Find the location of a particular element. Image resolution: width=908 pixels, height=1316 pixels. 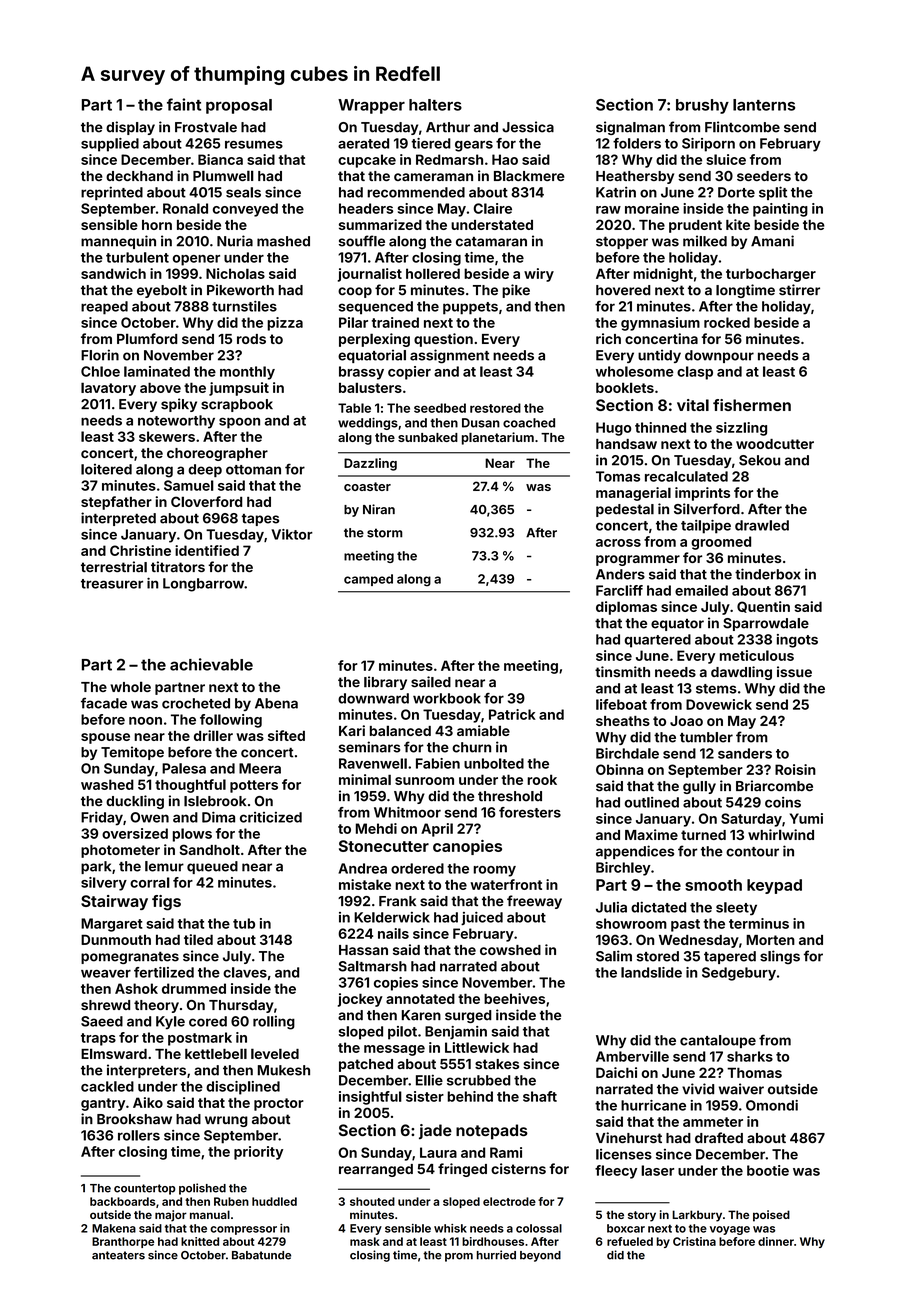

washed is located at coordinates (107, 784).
